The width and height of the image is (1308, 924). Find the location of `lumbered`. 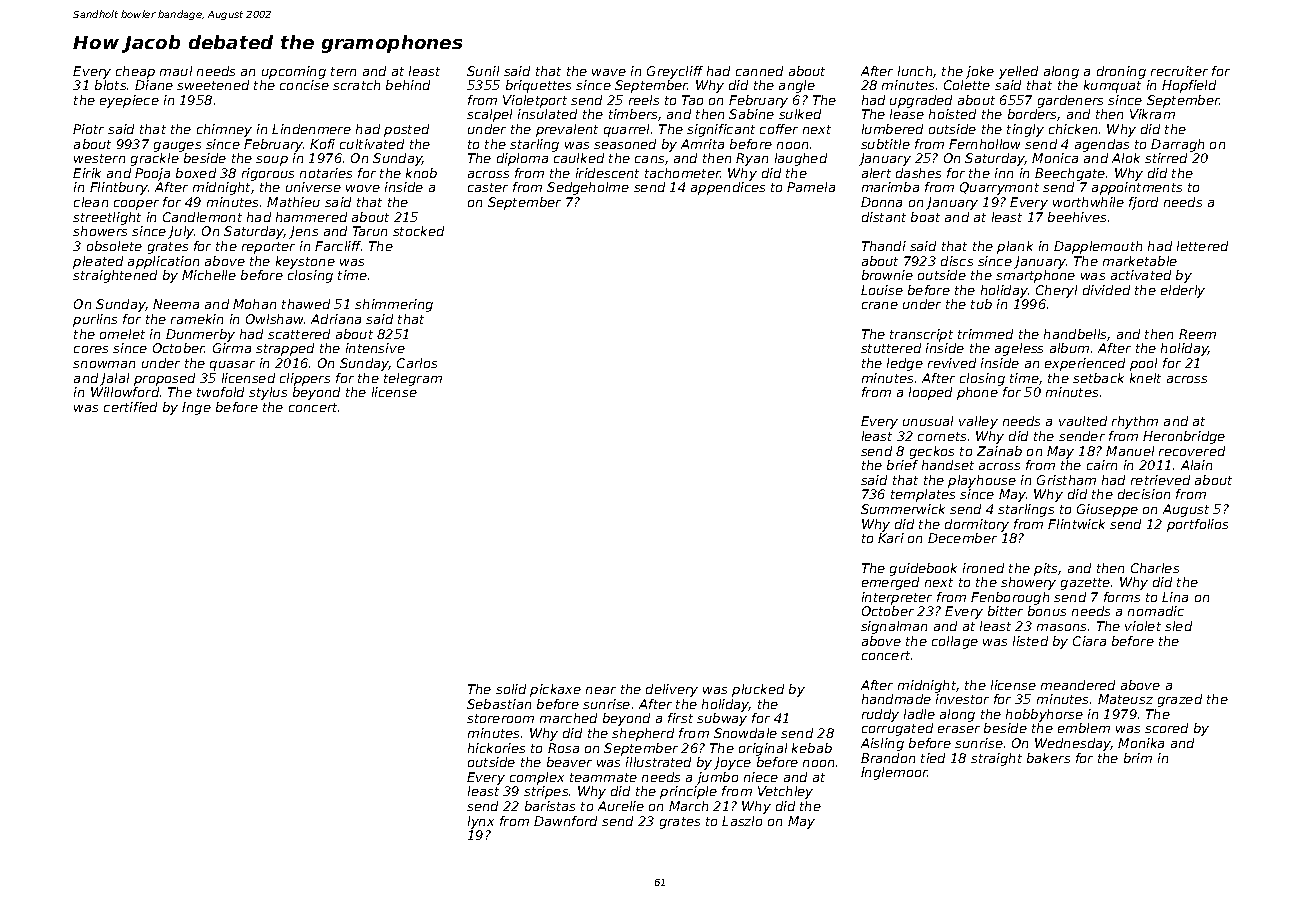

lumbered is located at coordinates (892, 129).
